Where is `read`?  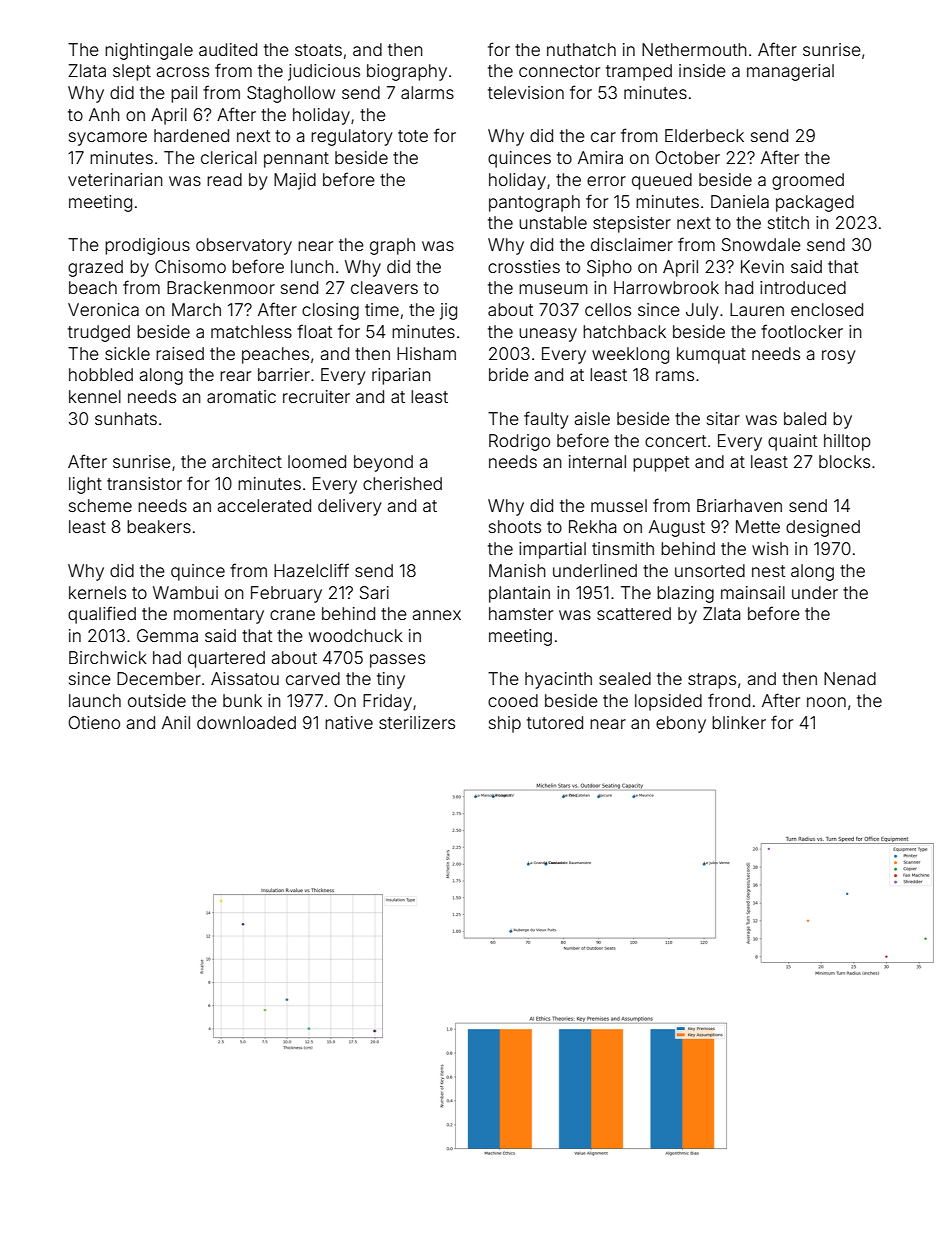 read is located at coordinates (224, 179).
